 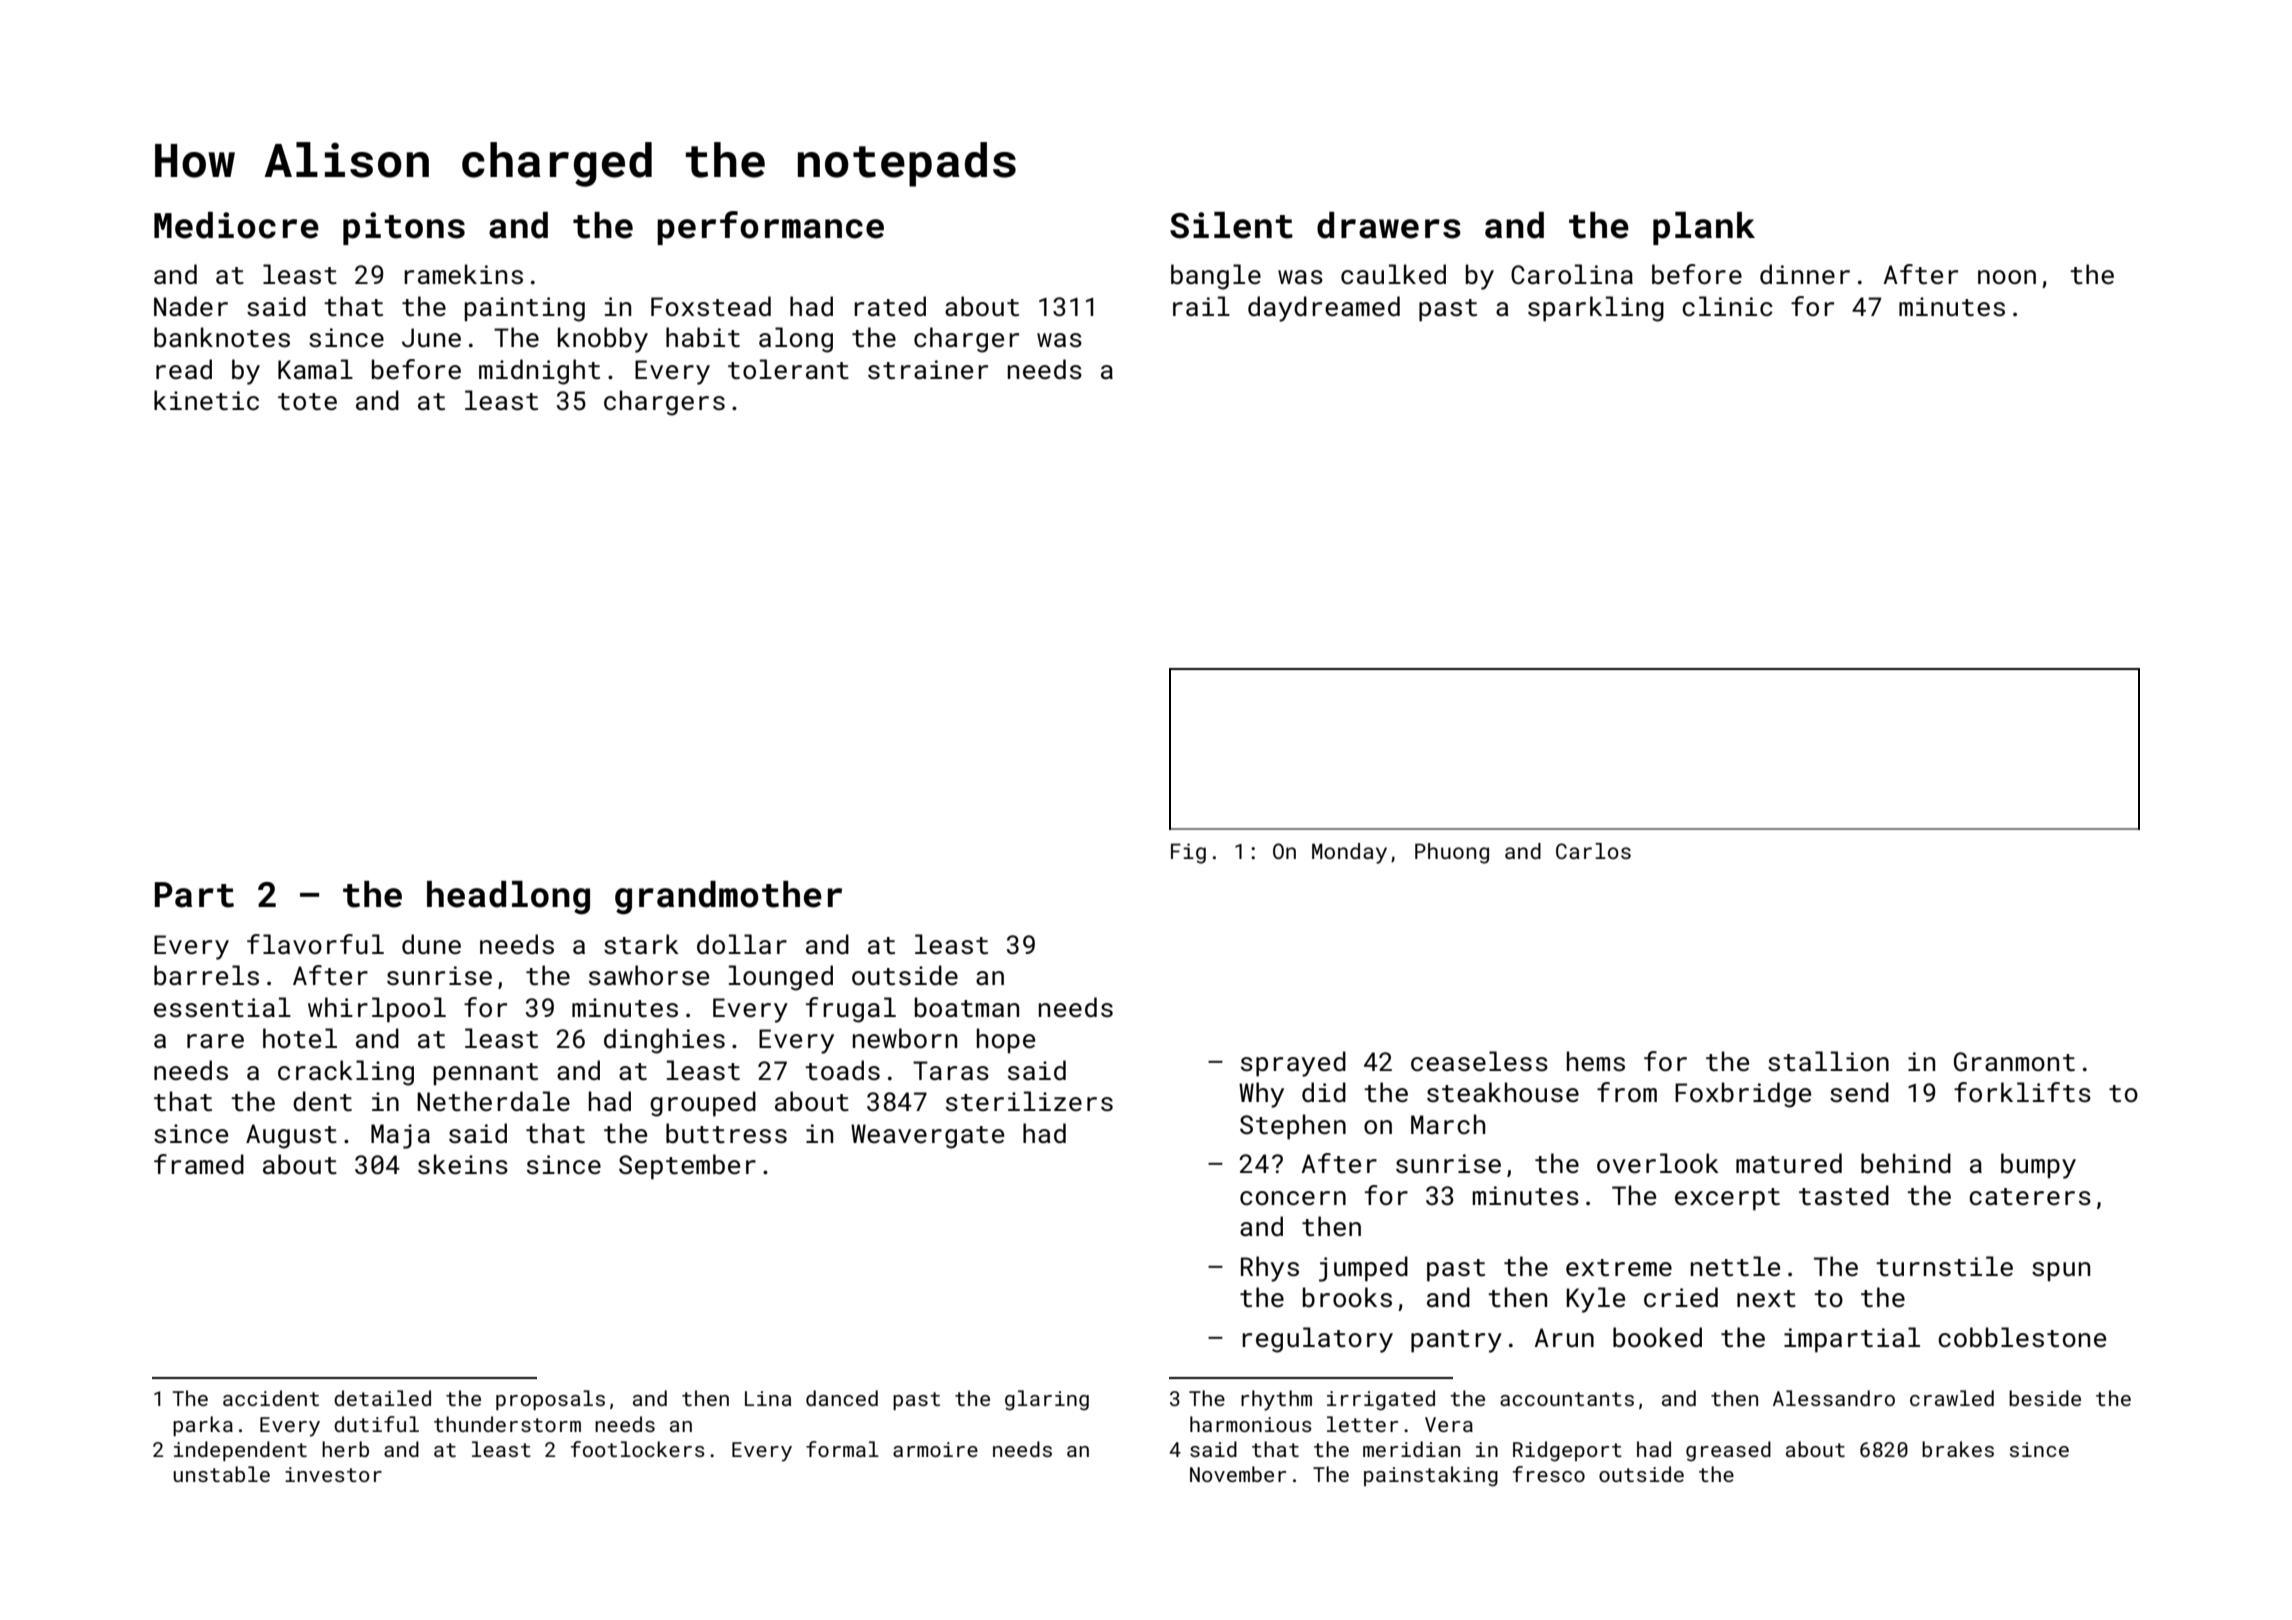 I want to click on Carlos, so click(x=1593, y=851).
